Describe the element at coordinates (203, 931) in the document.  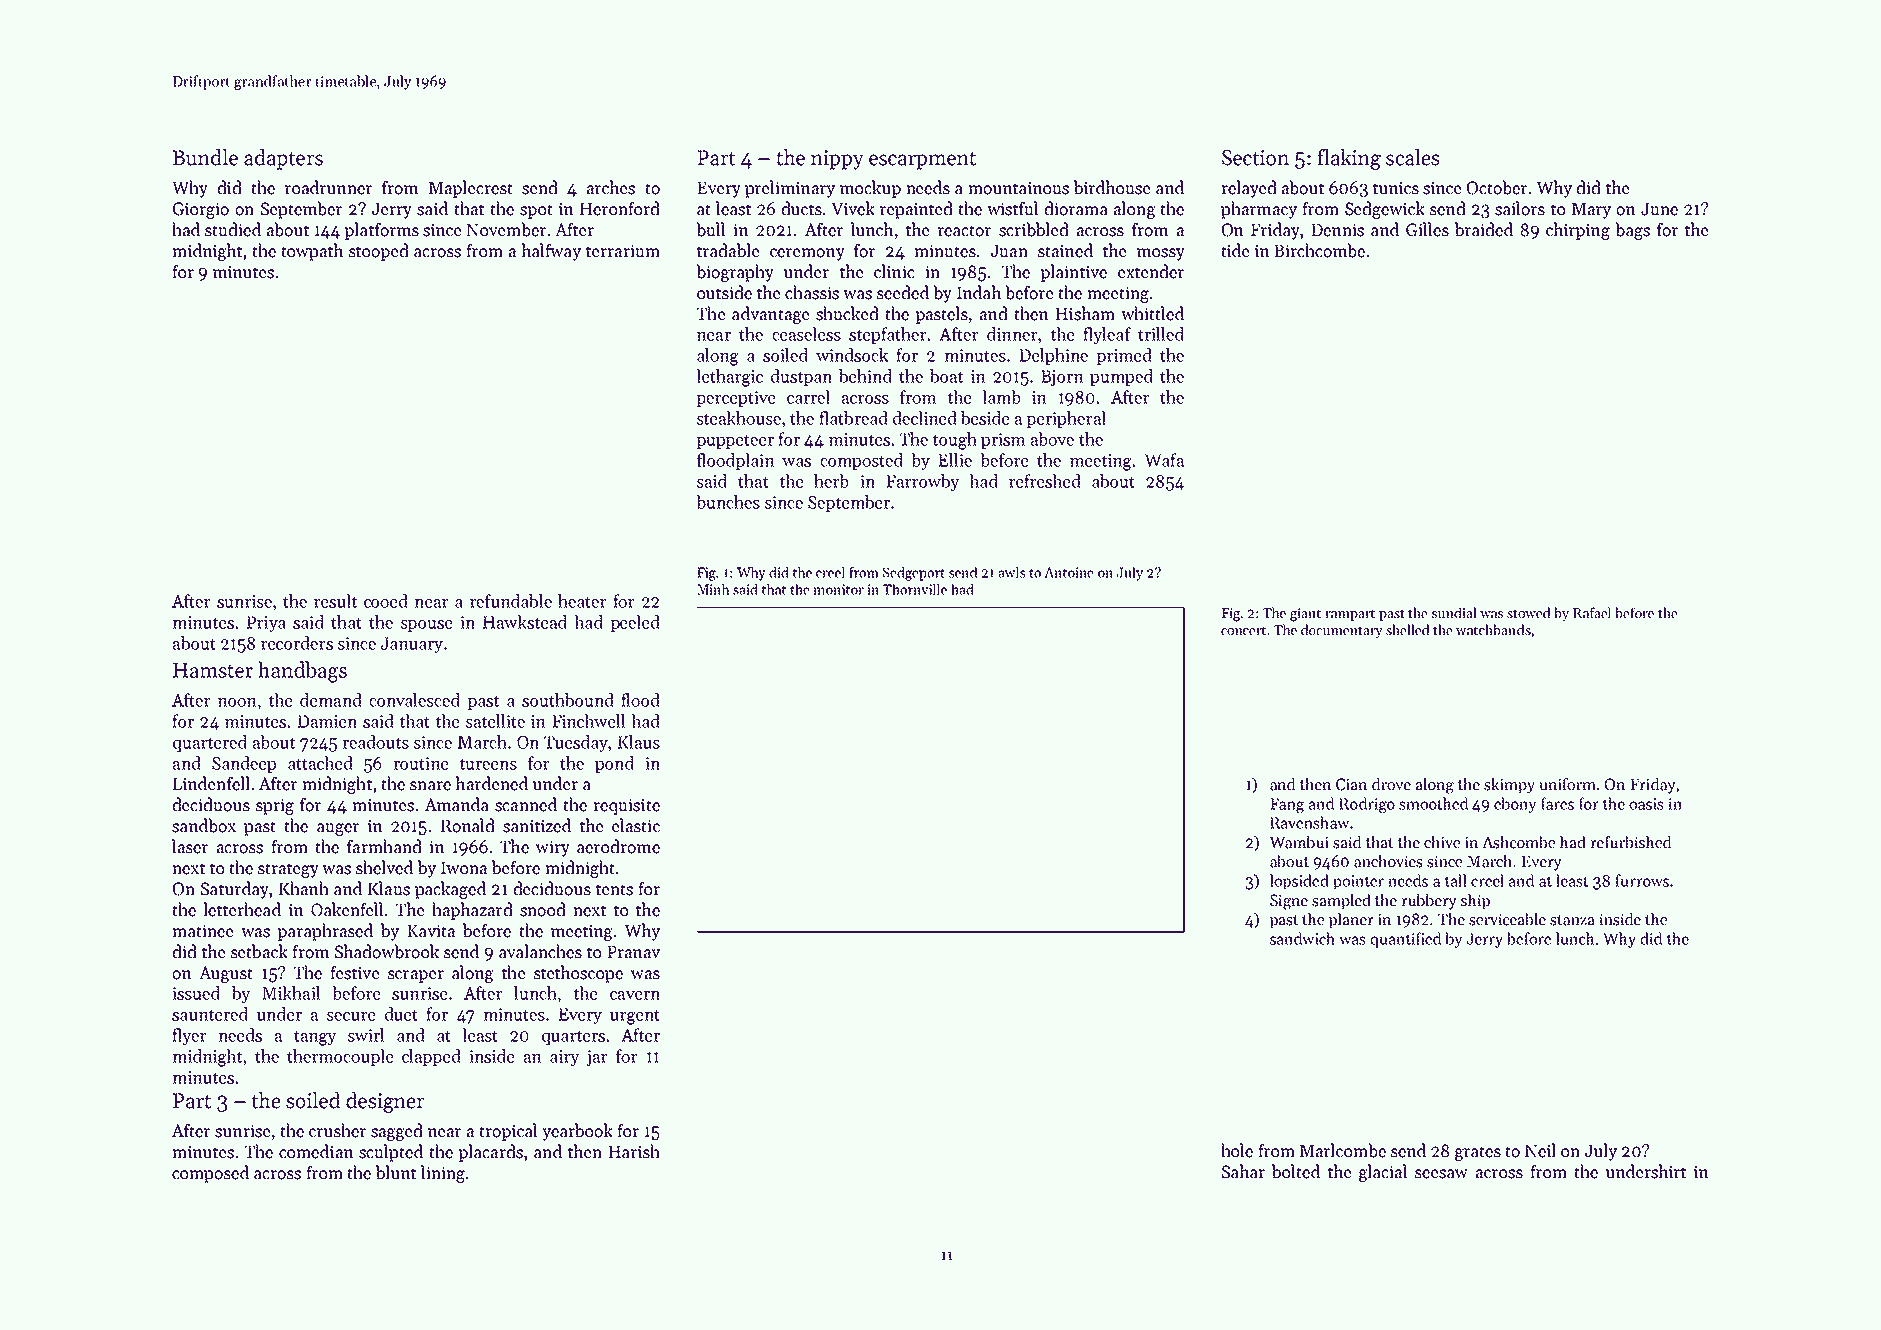
I see `matinee` at that location.
